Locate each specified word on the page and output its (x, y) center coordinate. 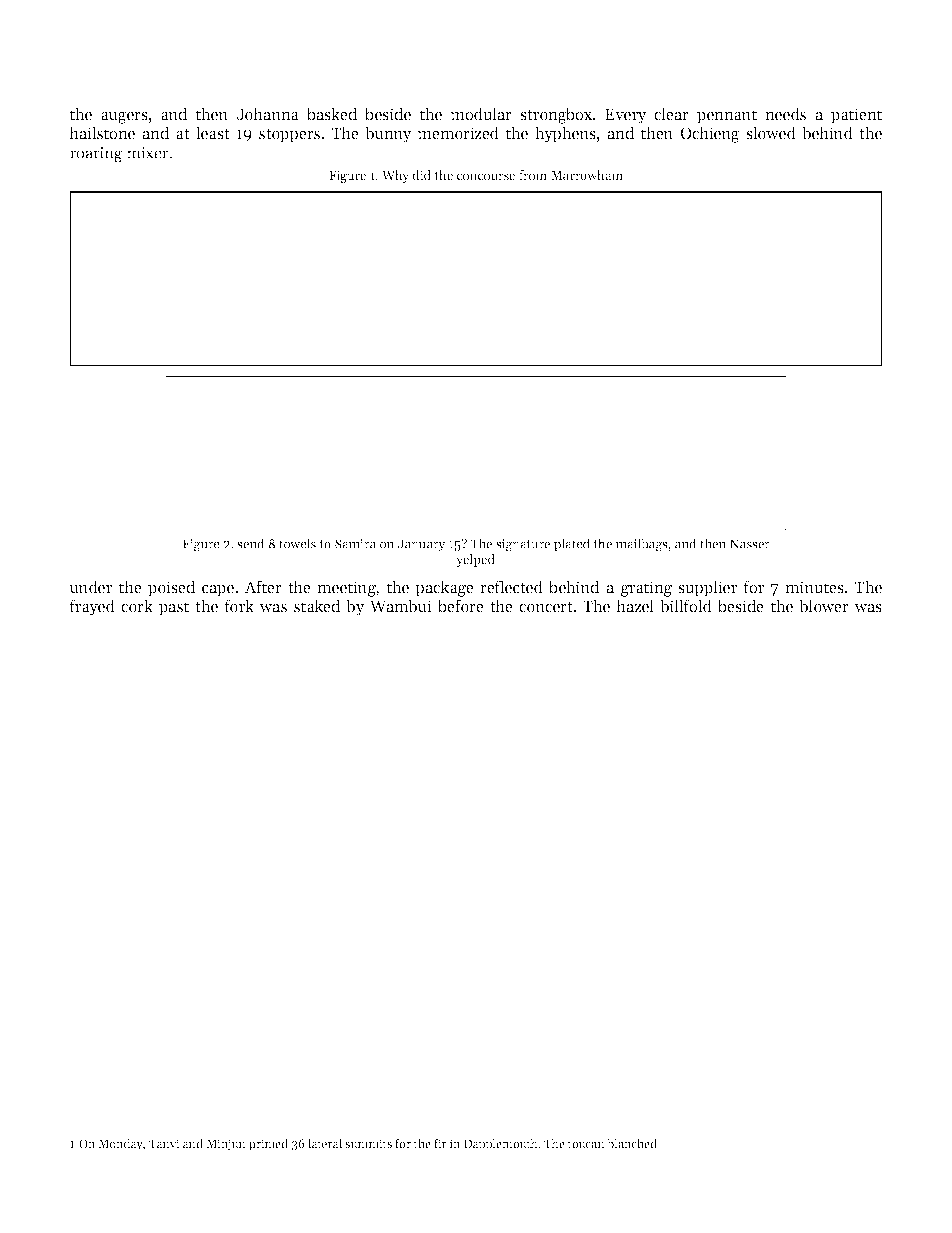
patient (856, 116)
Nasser (750, 544)
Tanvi (164, 1143)
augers (124, 118)
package (444, 588)
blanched (632, 1143)
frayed (92, 607)
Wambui (401, 605)
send (251, 543)
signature (523, 545)
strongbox (556, 115)
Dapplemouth (501, 1144)
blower (824, 605)
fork (239, 605)
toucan (586, 1144)
